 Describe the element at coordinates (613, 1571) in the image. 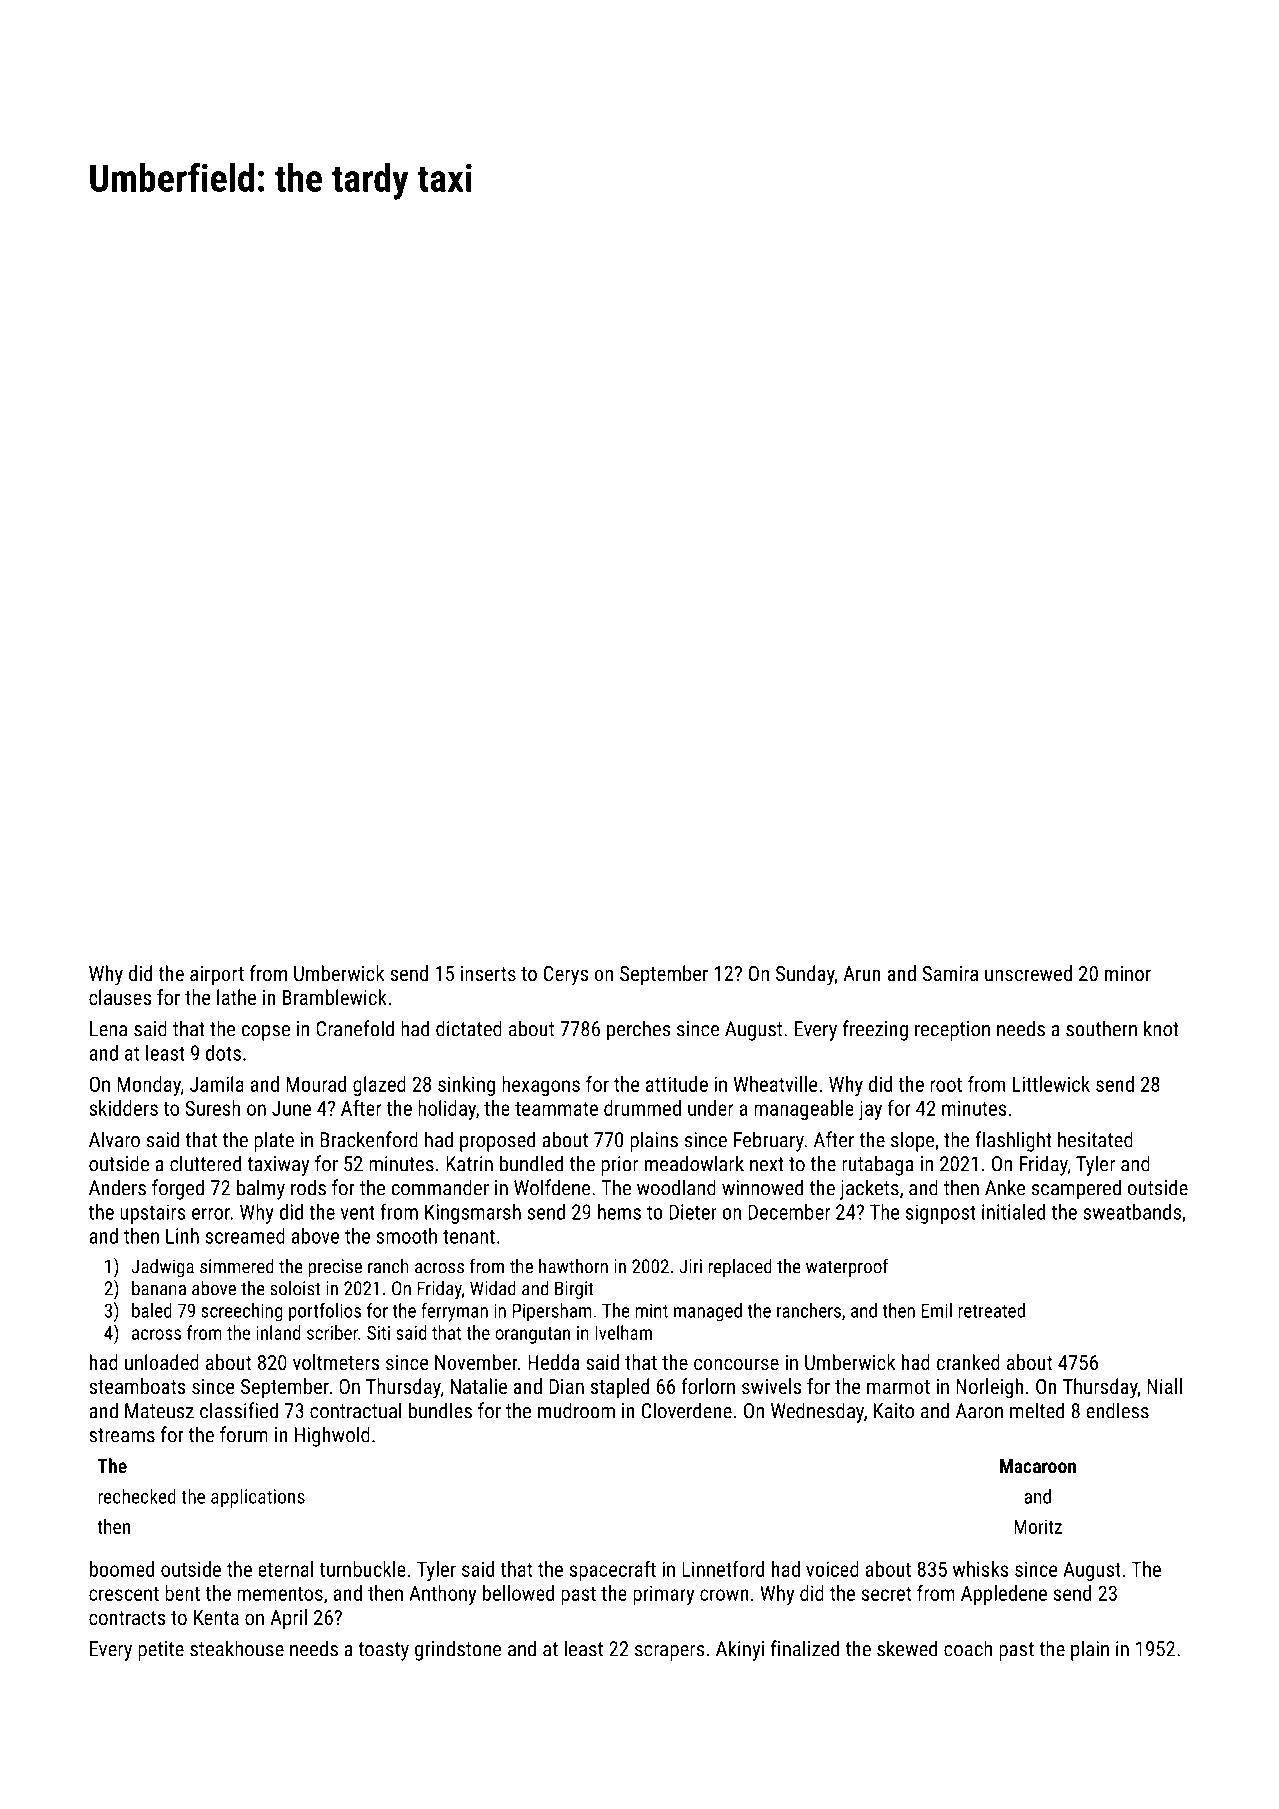

I see `spacecraft` at that location.
